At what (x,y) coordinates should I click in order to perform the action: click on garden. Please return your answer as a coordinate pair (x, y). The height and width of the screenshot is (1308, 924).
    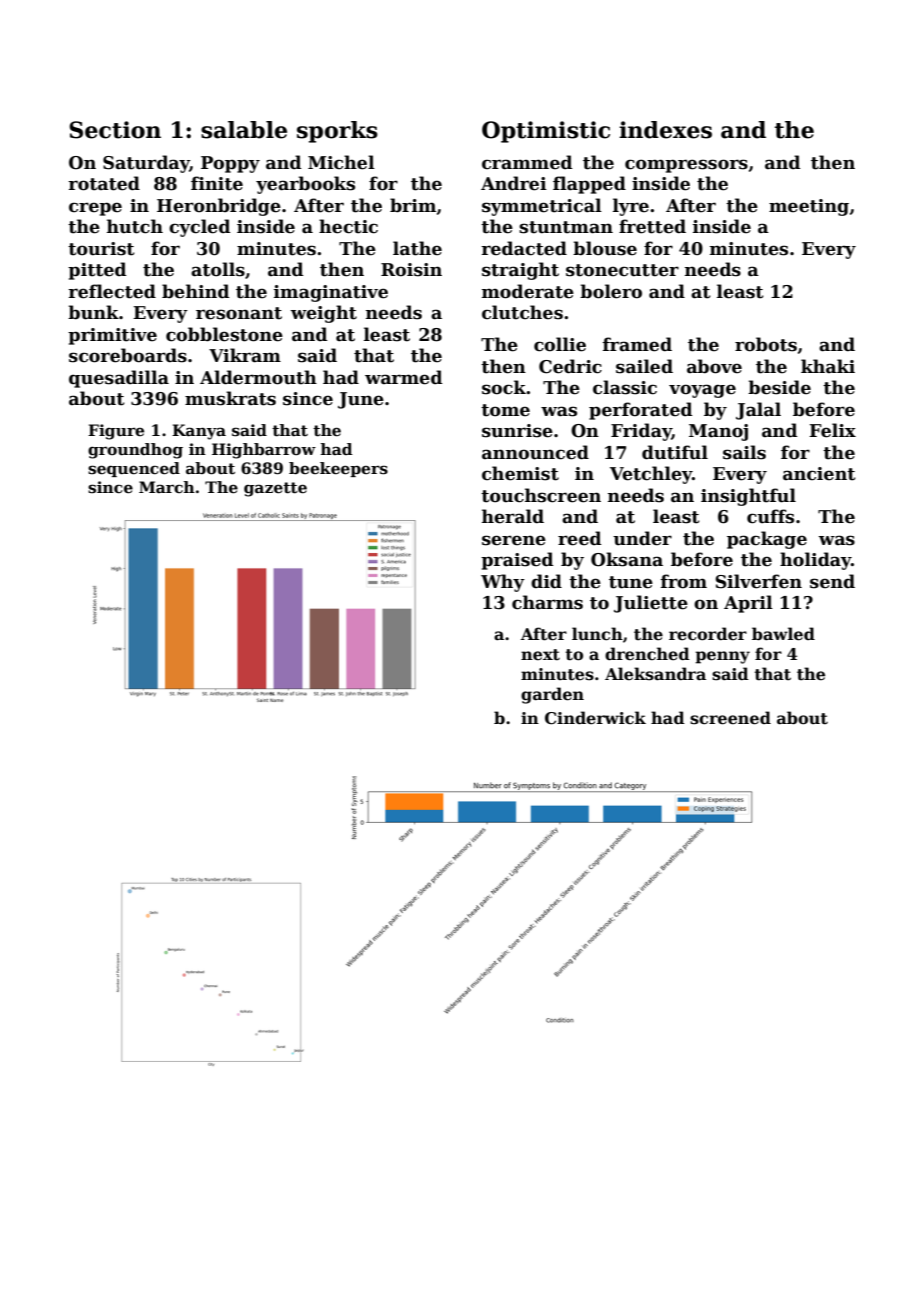
    Looking at the image, I should click on (552, 695).
